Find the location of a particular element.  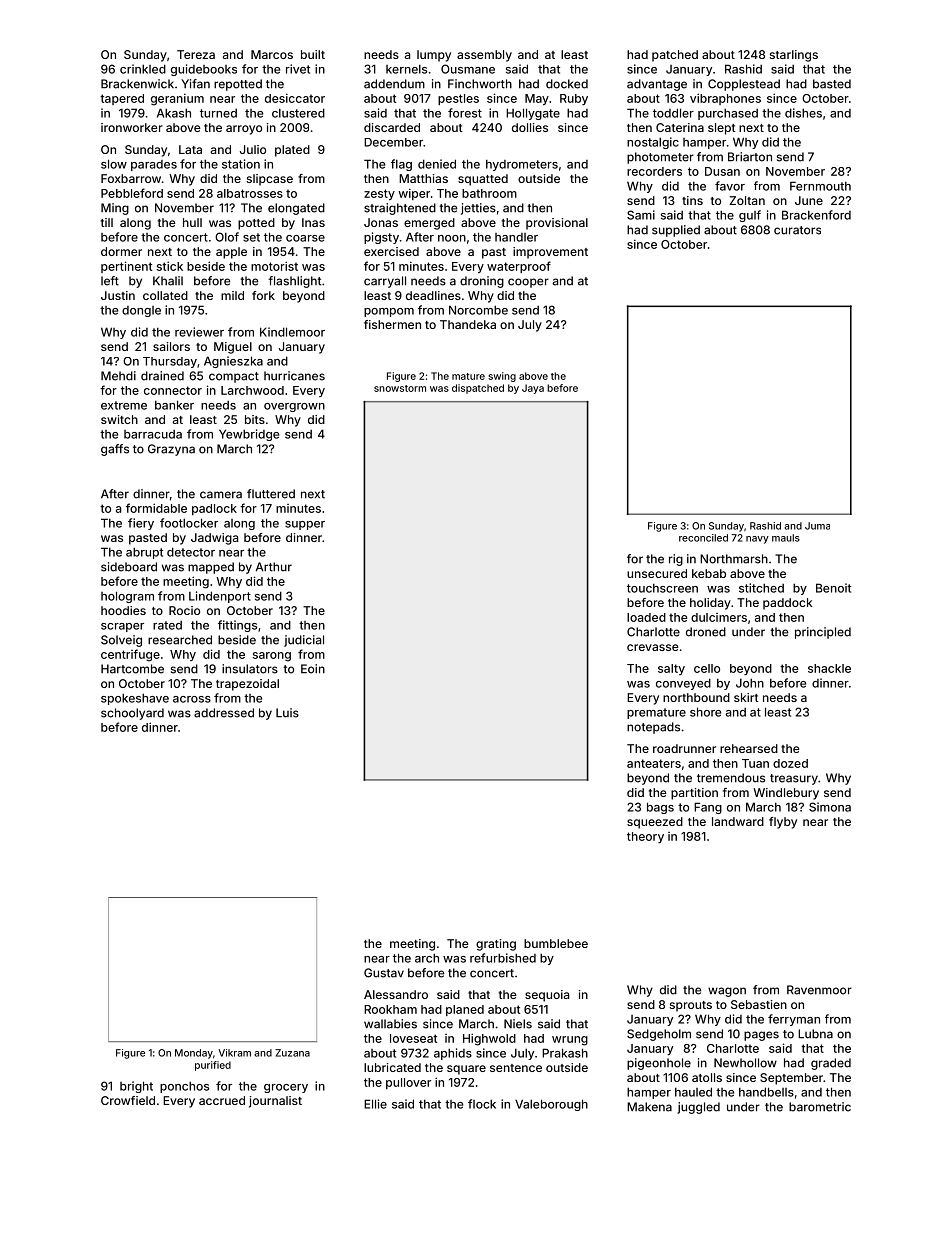

roadrunner is located at coordinates (684, 748).
